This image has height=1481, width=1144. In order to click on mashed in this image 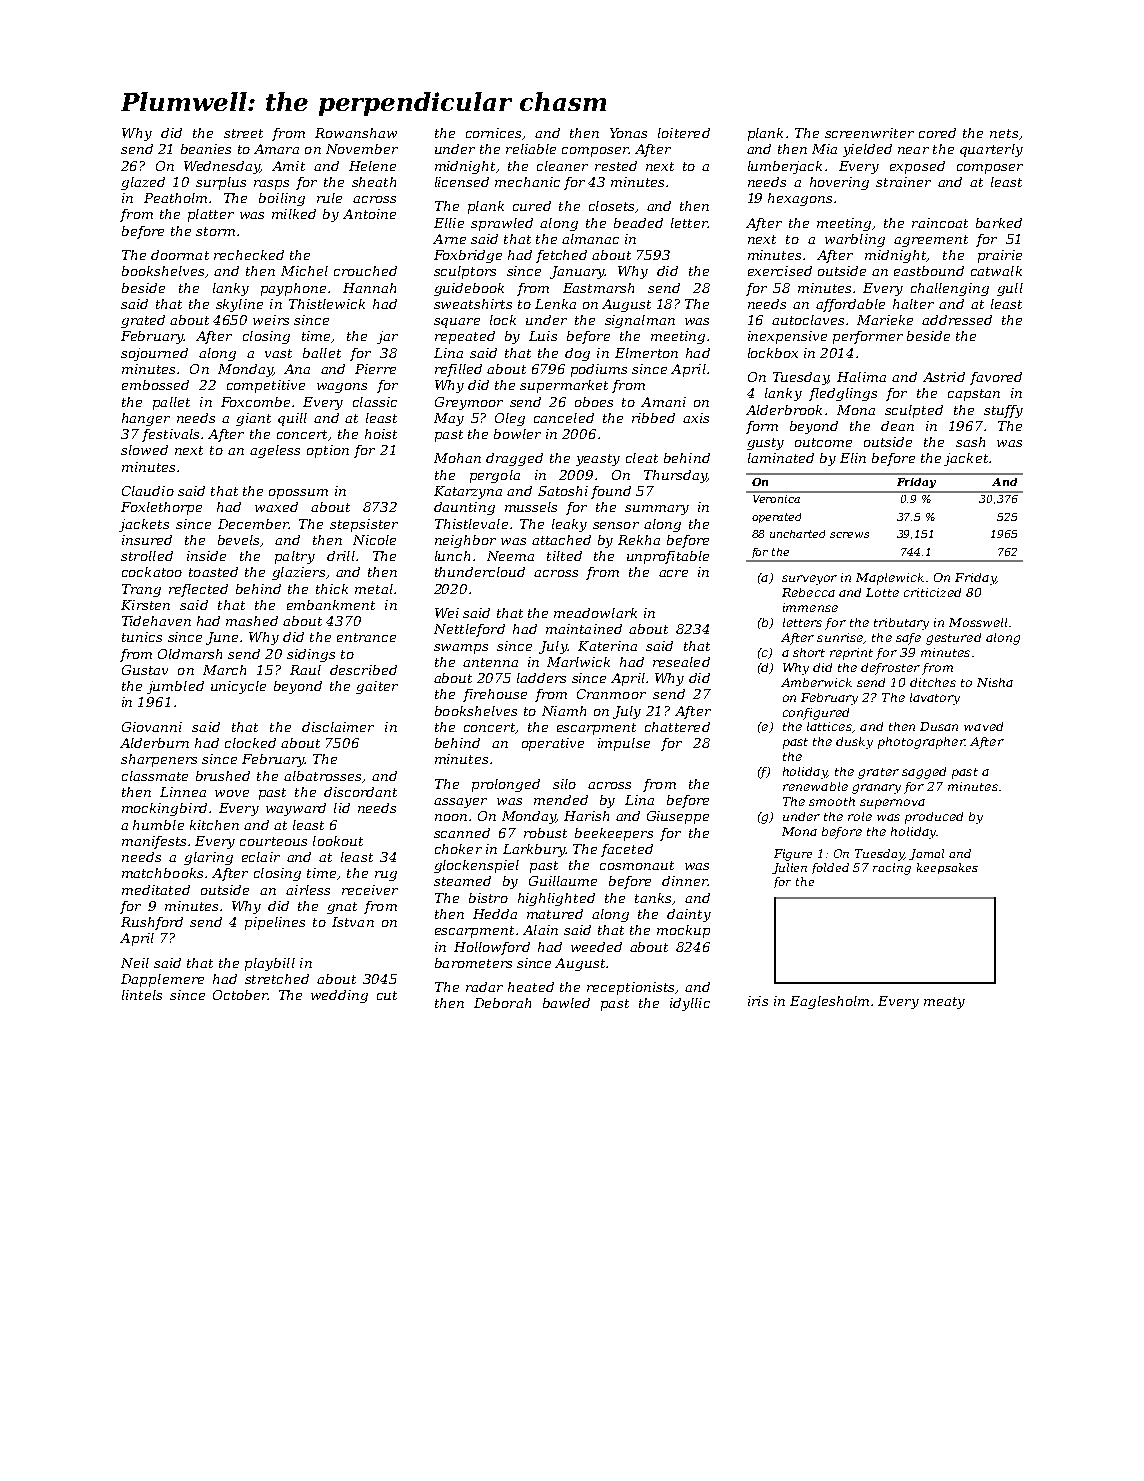, I will do `click(252, 621)`.
